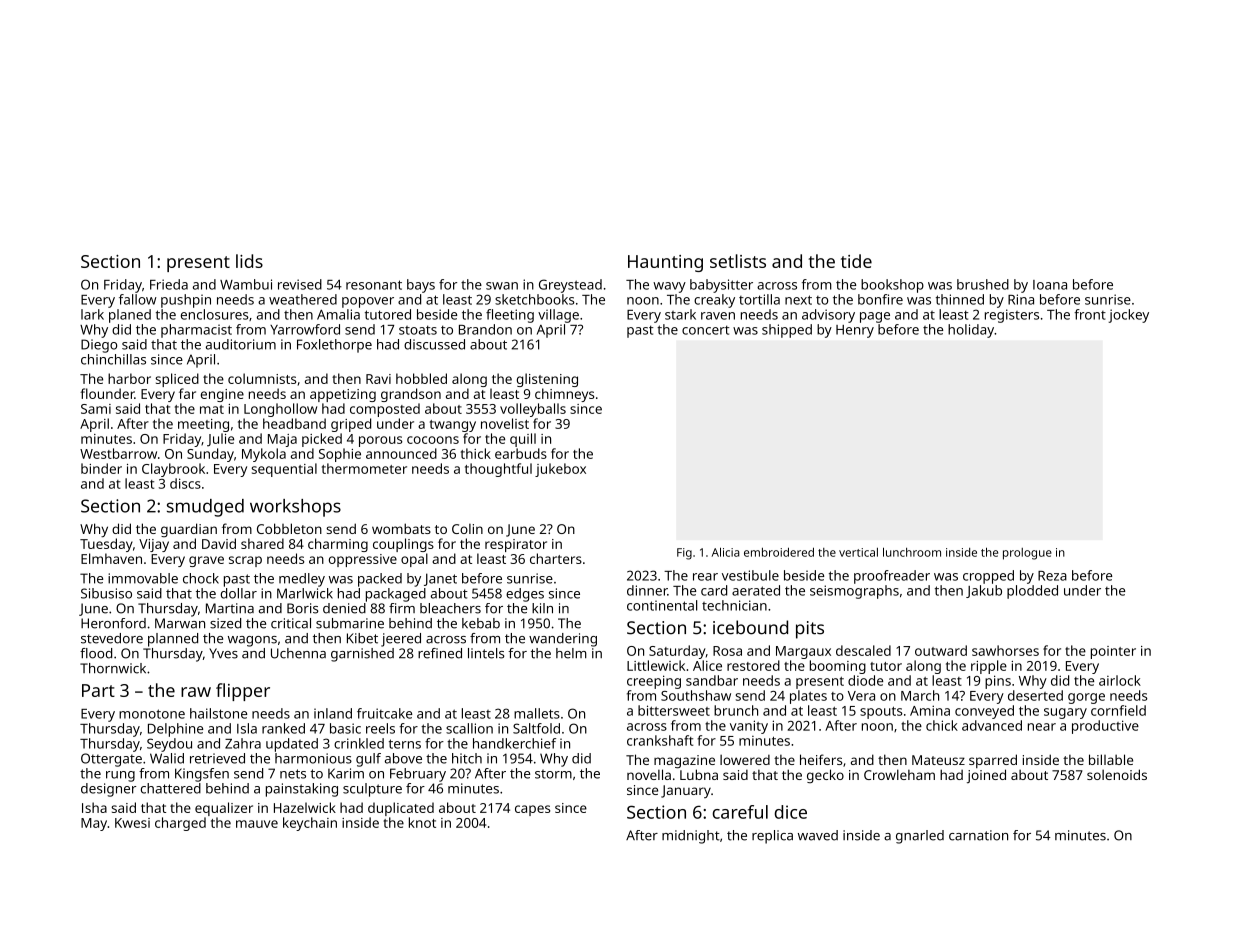  What do you see at coordinates (138, 299) in the document?
I see `fallow` at bounding box center [138, 299].
